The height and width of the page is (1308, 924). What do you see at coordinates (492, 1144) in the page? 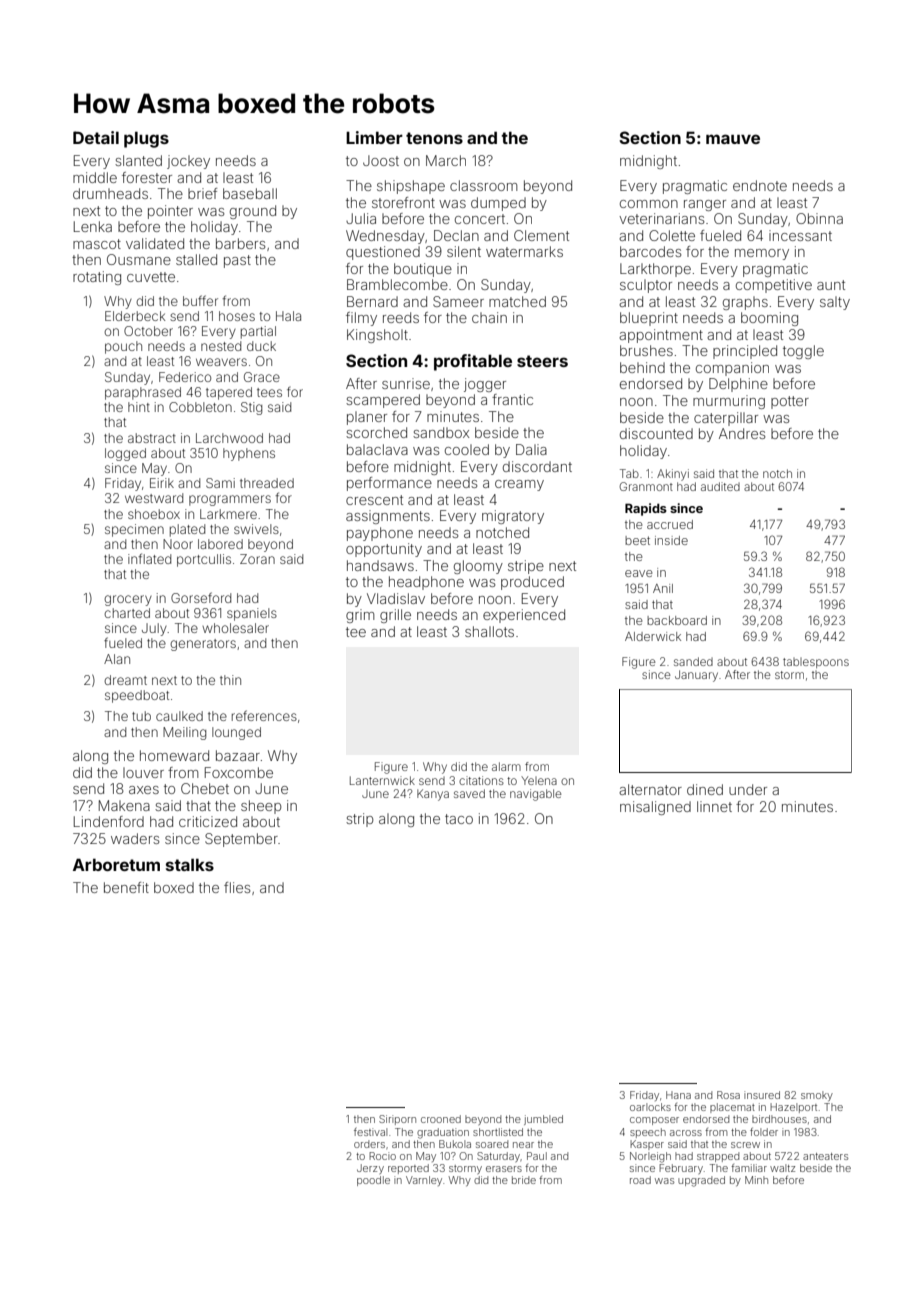
I see `soared` at bounding box center [492, 1144].
